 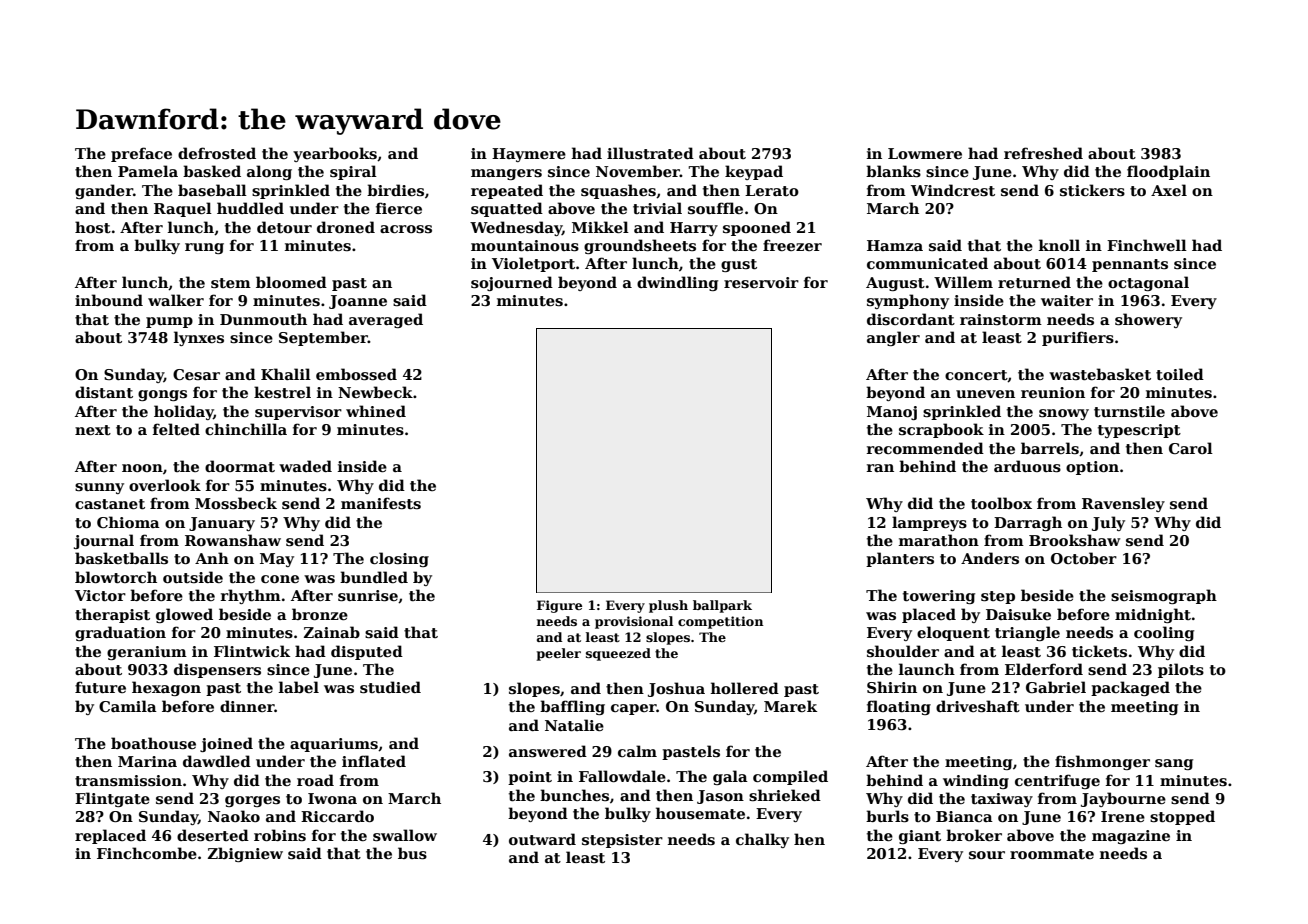 What do you see at coordinates (677, 283) in the screenshot?
I see `dwindling` at bounding box center [677, 283].
